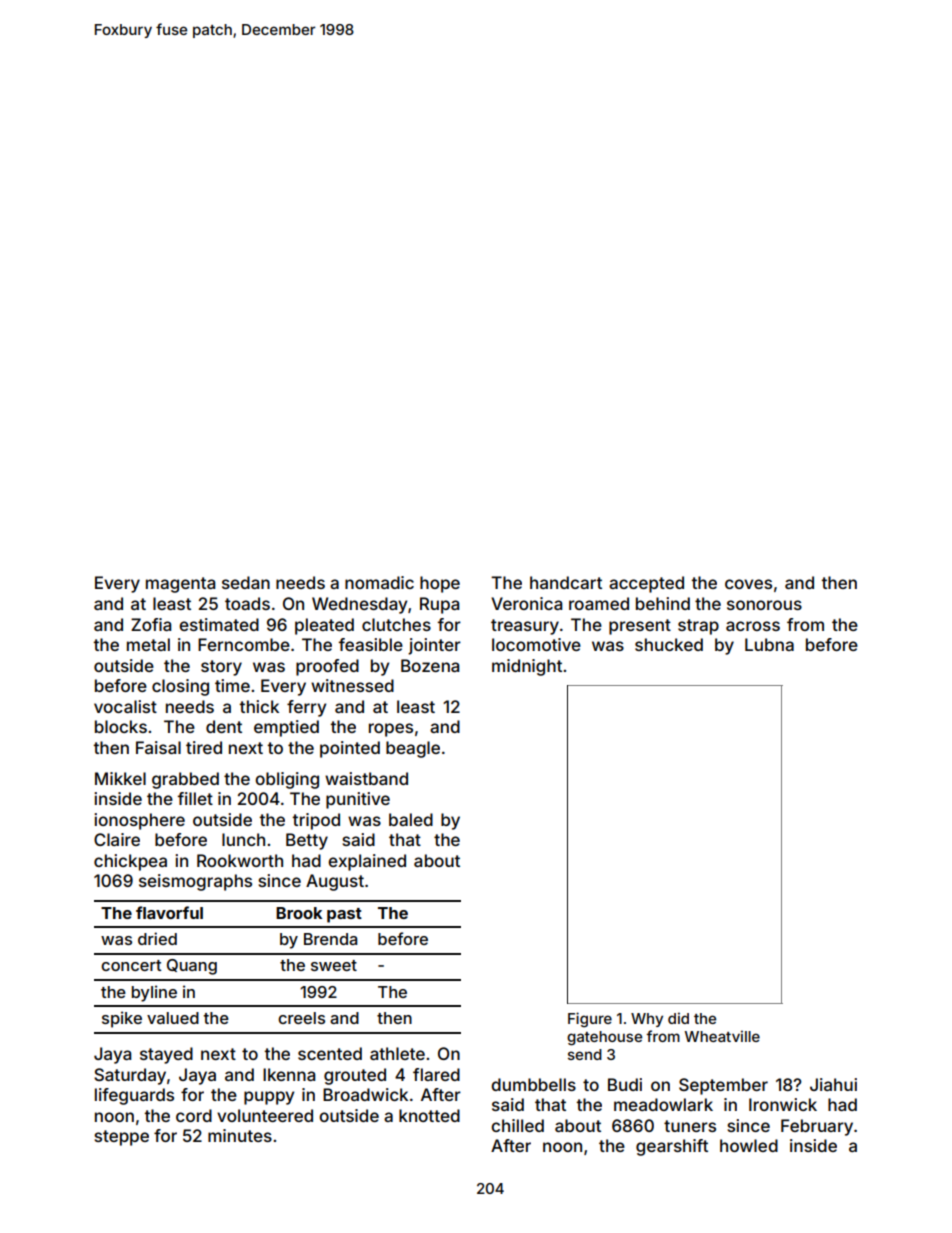  I want to click on gearshift, so click(672, 1147).
